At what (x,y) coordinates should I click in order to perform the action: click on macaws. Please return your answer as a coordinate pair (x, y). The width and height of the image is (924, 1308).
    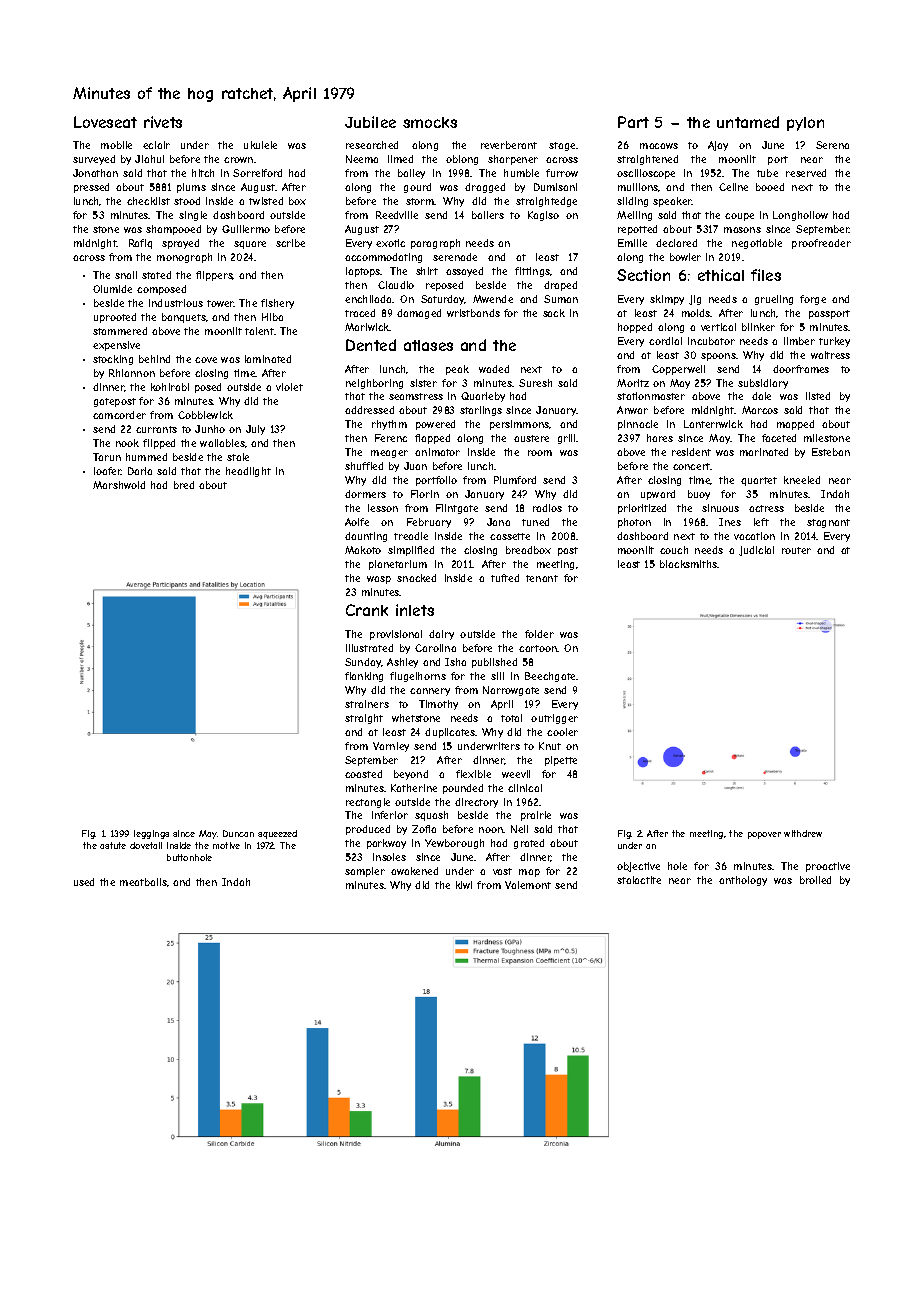
    Looking at the image, I should click on (659, 146).
